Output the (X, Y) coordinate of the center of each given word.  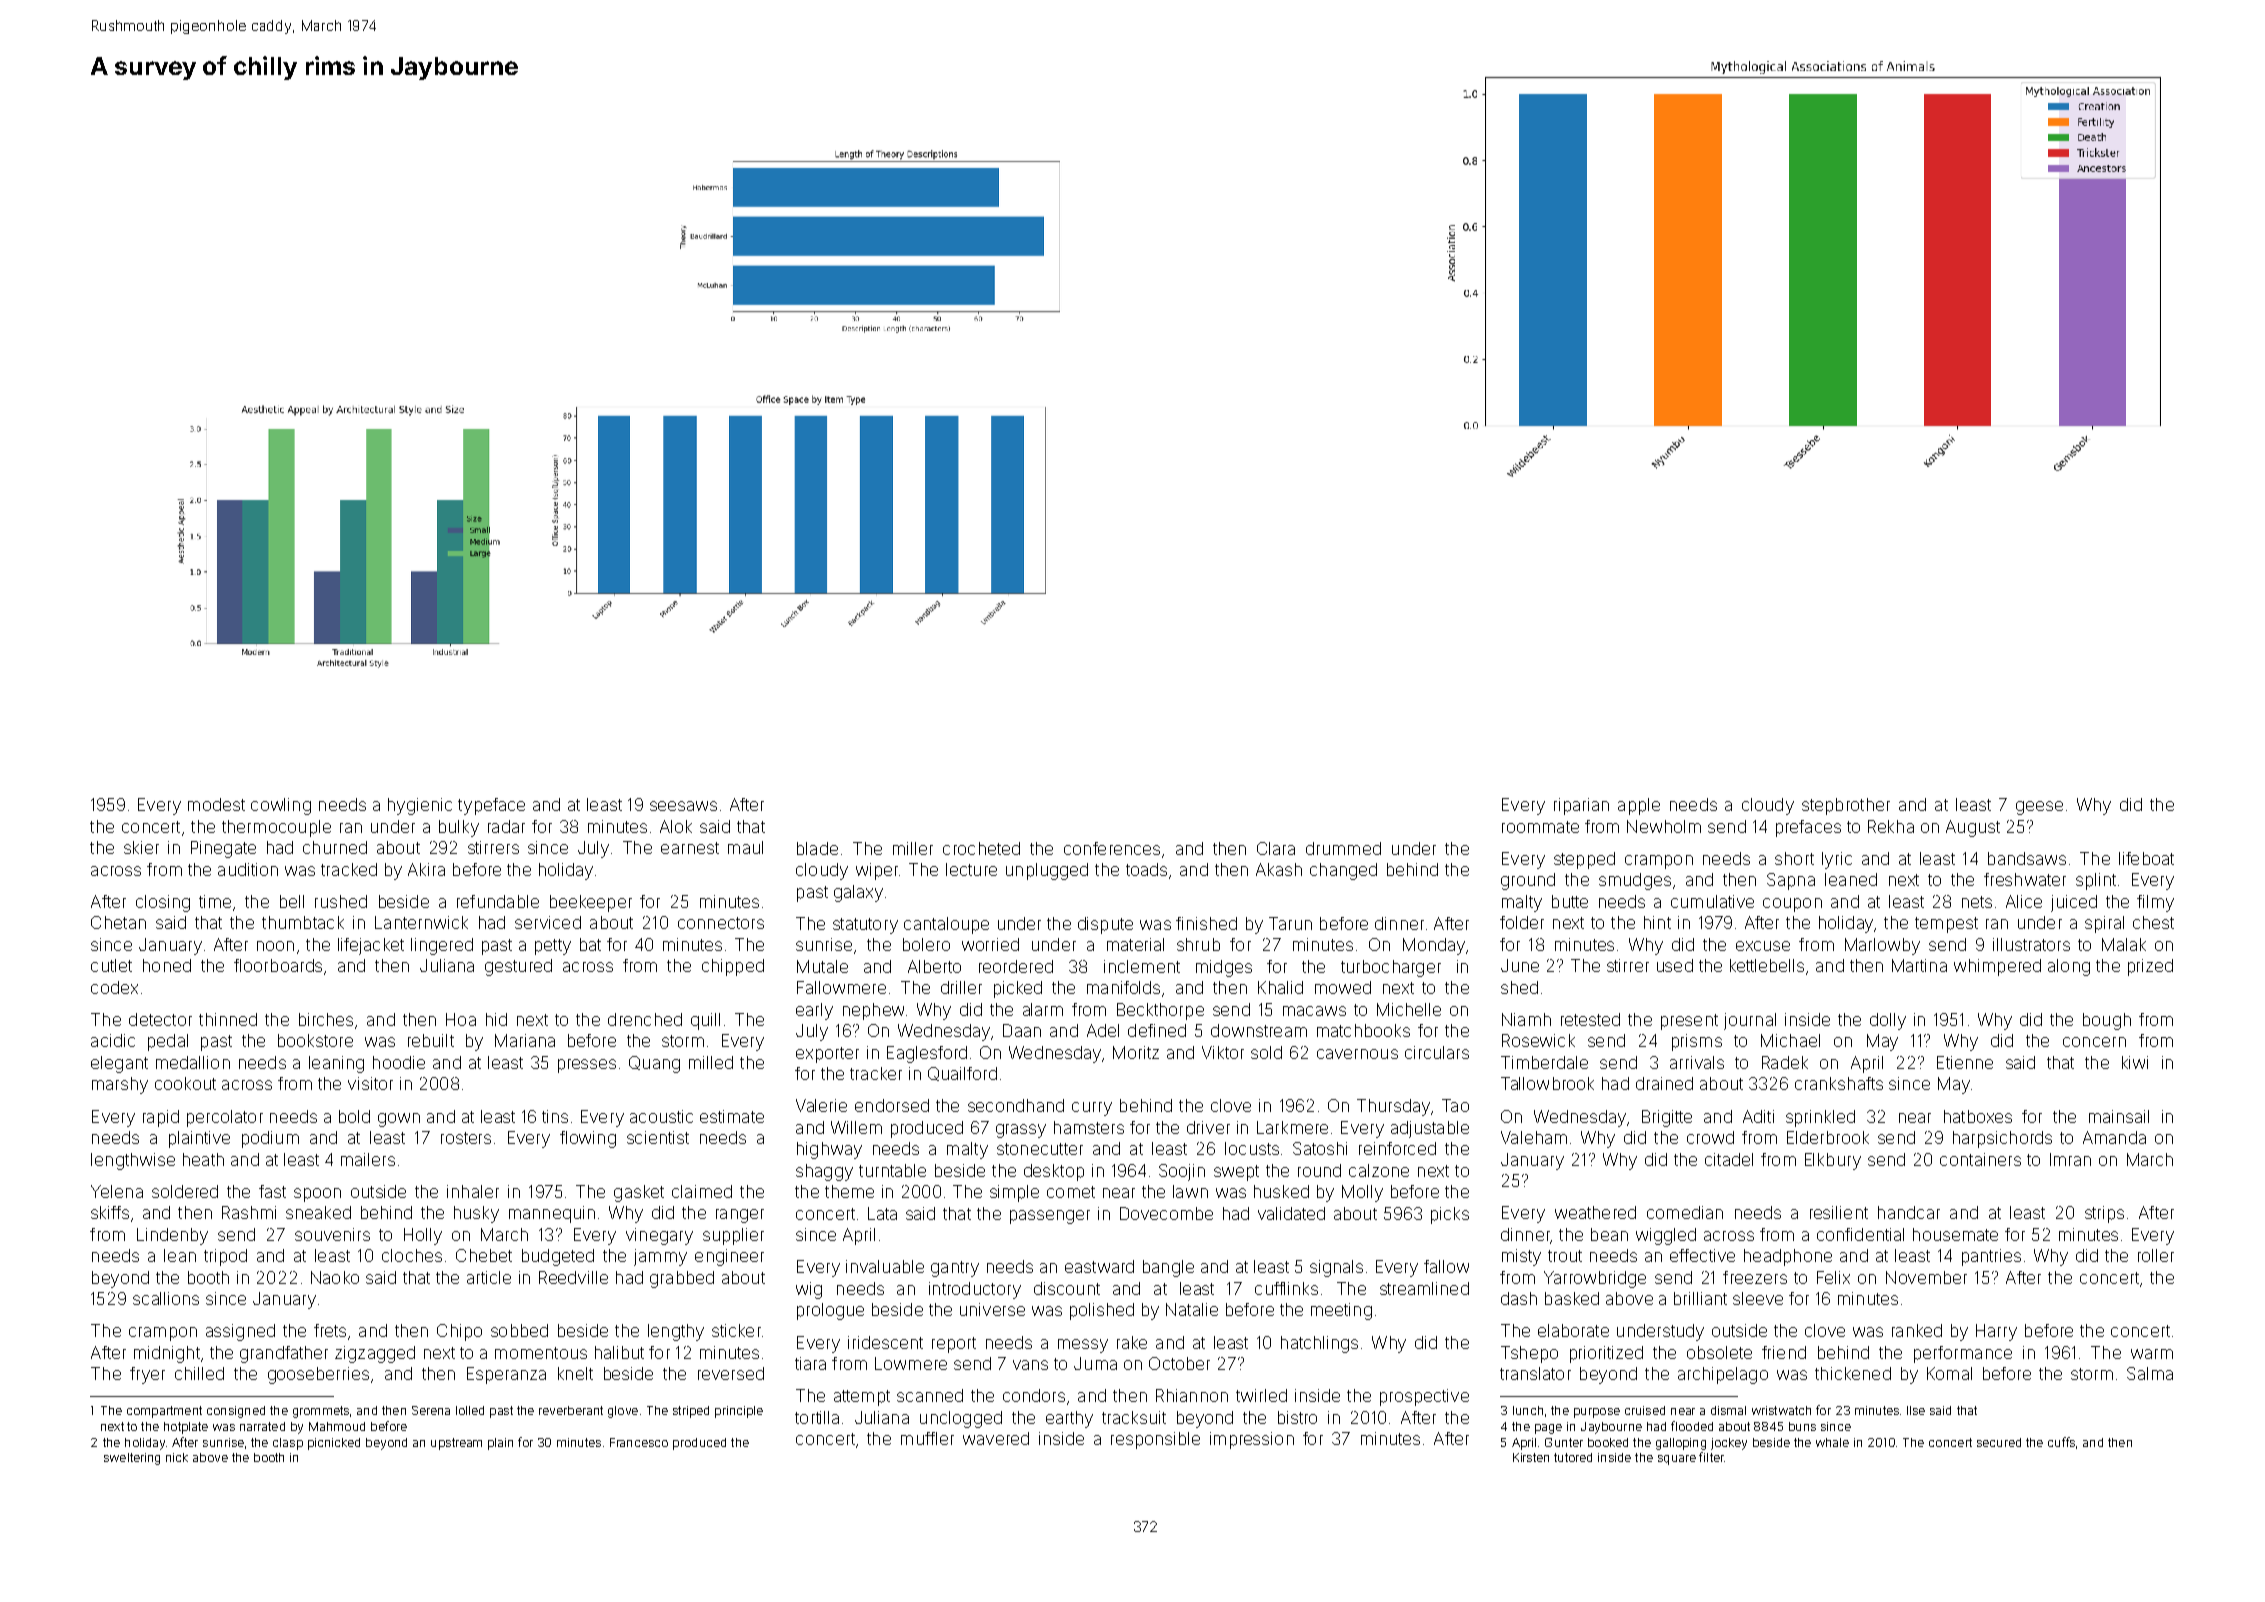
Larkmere (1292, 1127)
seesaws (683, 806)
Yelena (117, 1191)
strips (2104, 1214)
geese (2039, 808)
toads (1146, 869)
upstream (456, 1444)
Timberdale (1544, 1062)
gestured (518, 967)
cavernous (1357, 1054)
